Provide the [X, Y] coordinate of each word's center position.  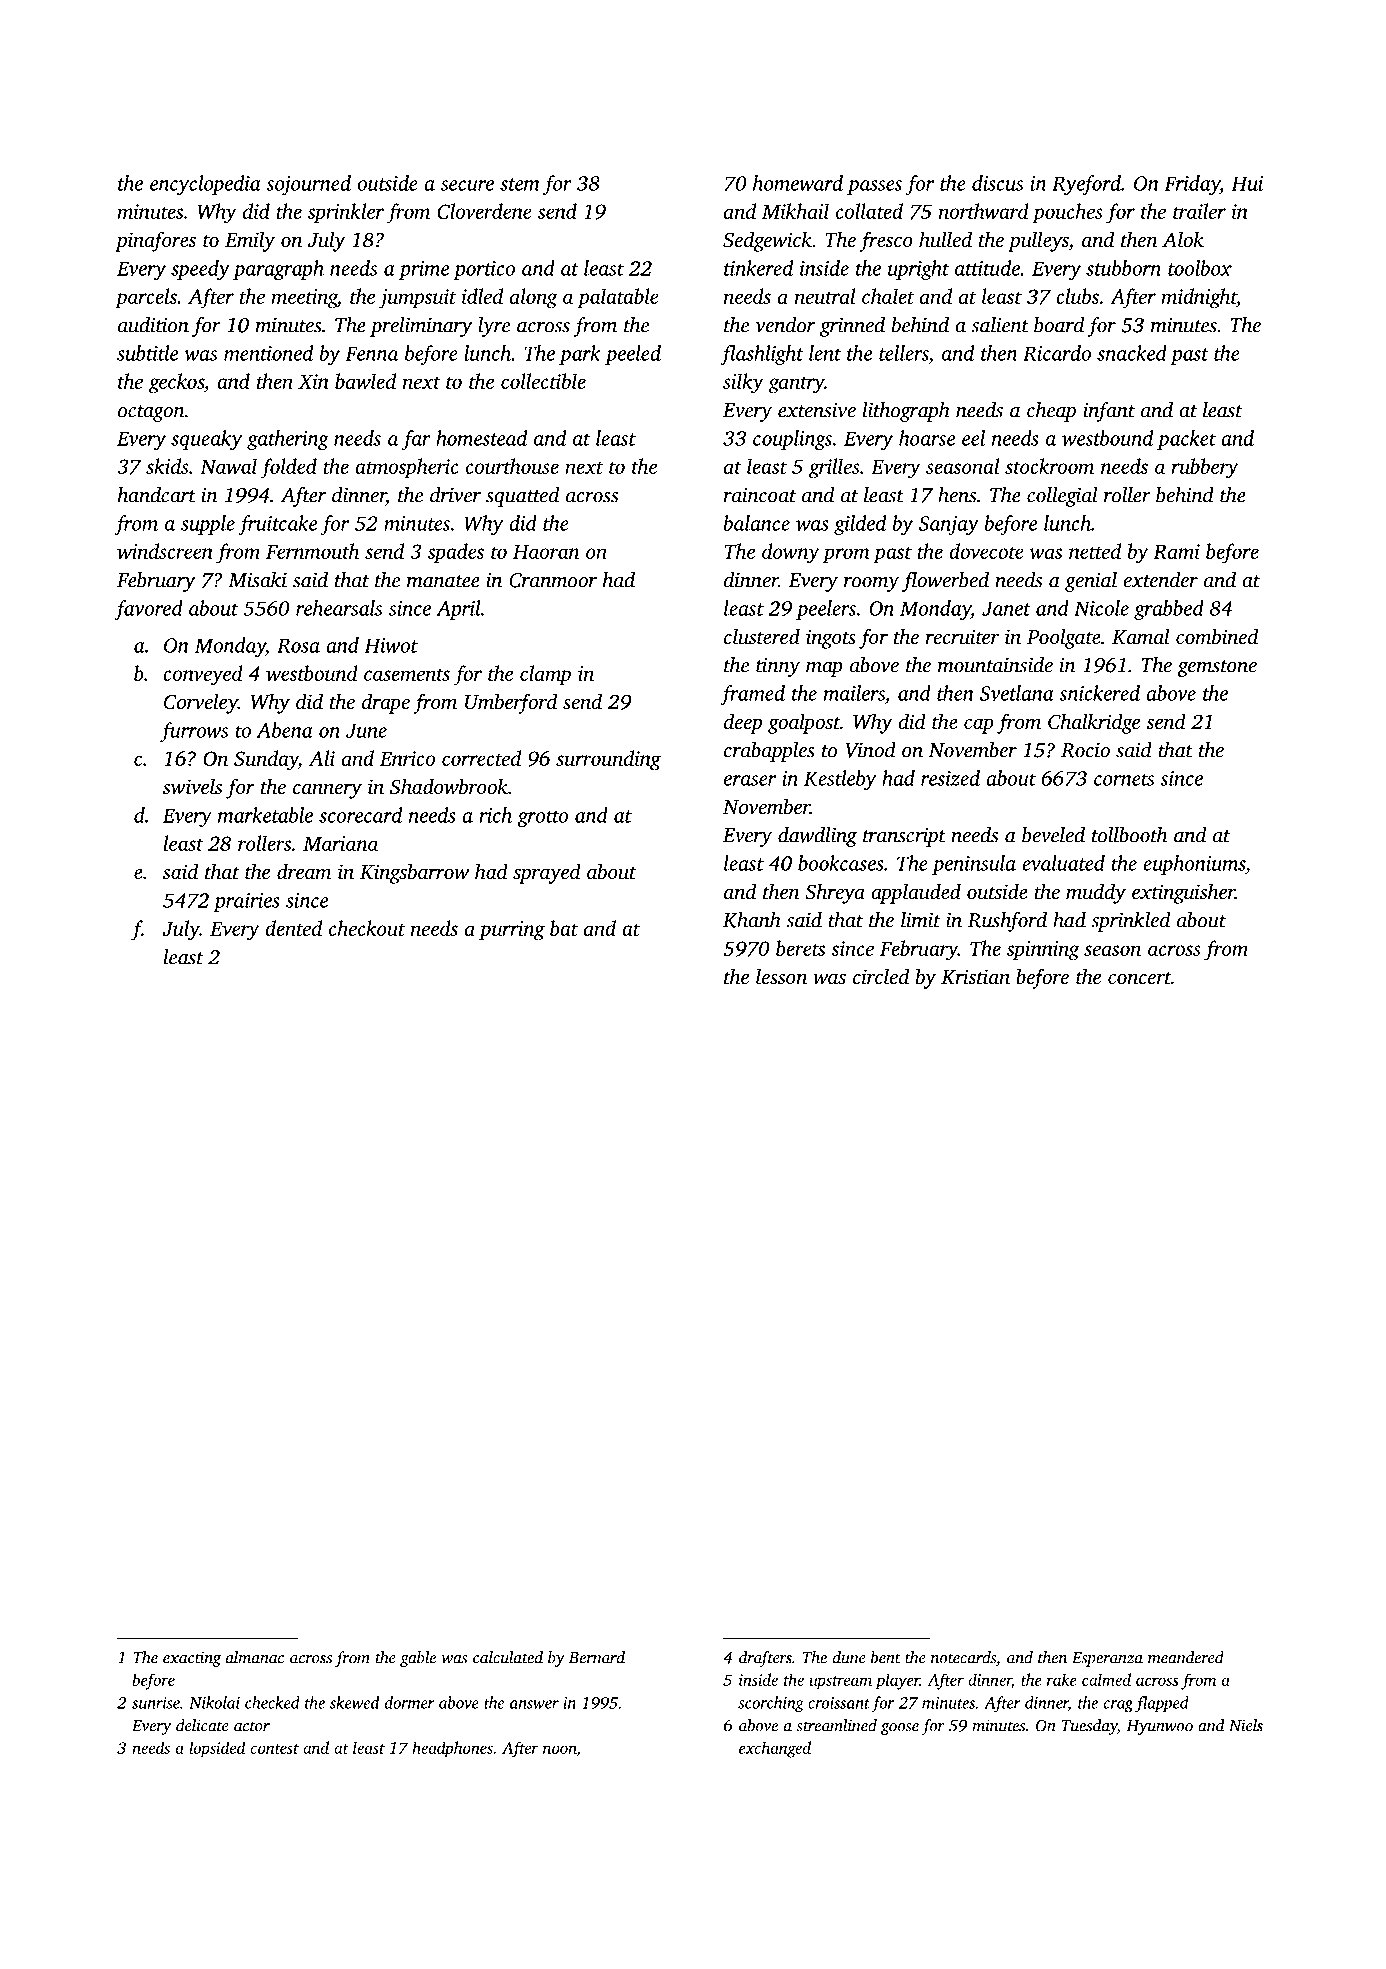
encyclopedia [205, 185]
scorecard [360, 815]
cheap [1051, 412]
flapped [1162, 1704]
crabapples [769, 752]
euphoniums [1194, 865]
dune [849, 1657]
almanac [255, 1657]
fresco [886, 241]
